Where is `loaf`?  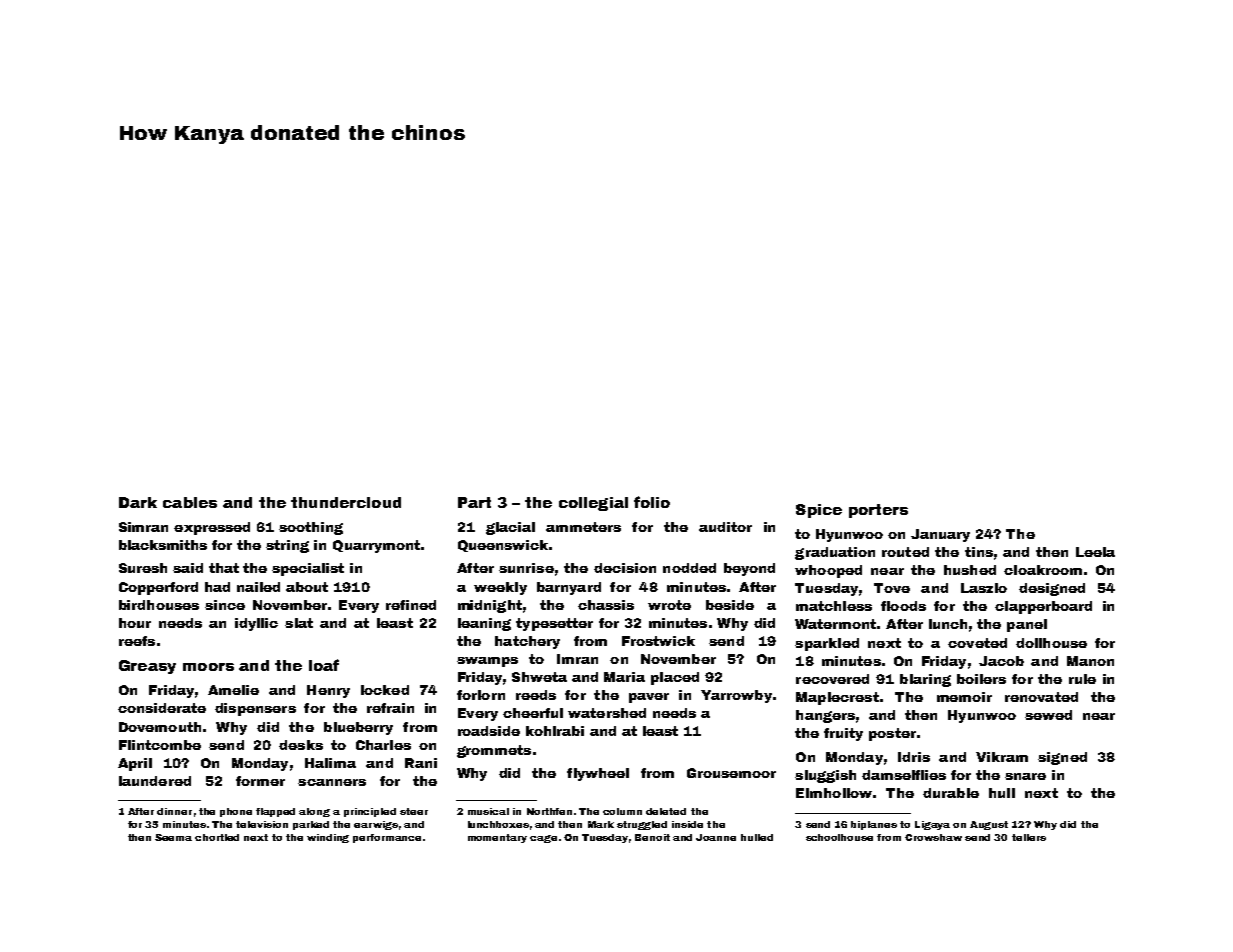 loaf is located at coordinates (324, 665).
